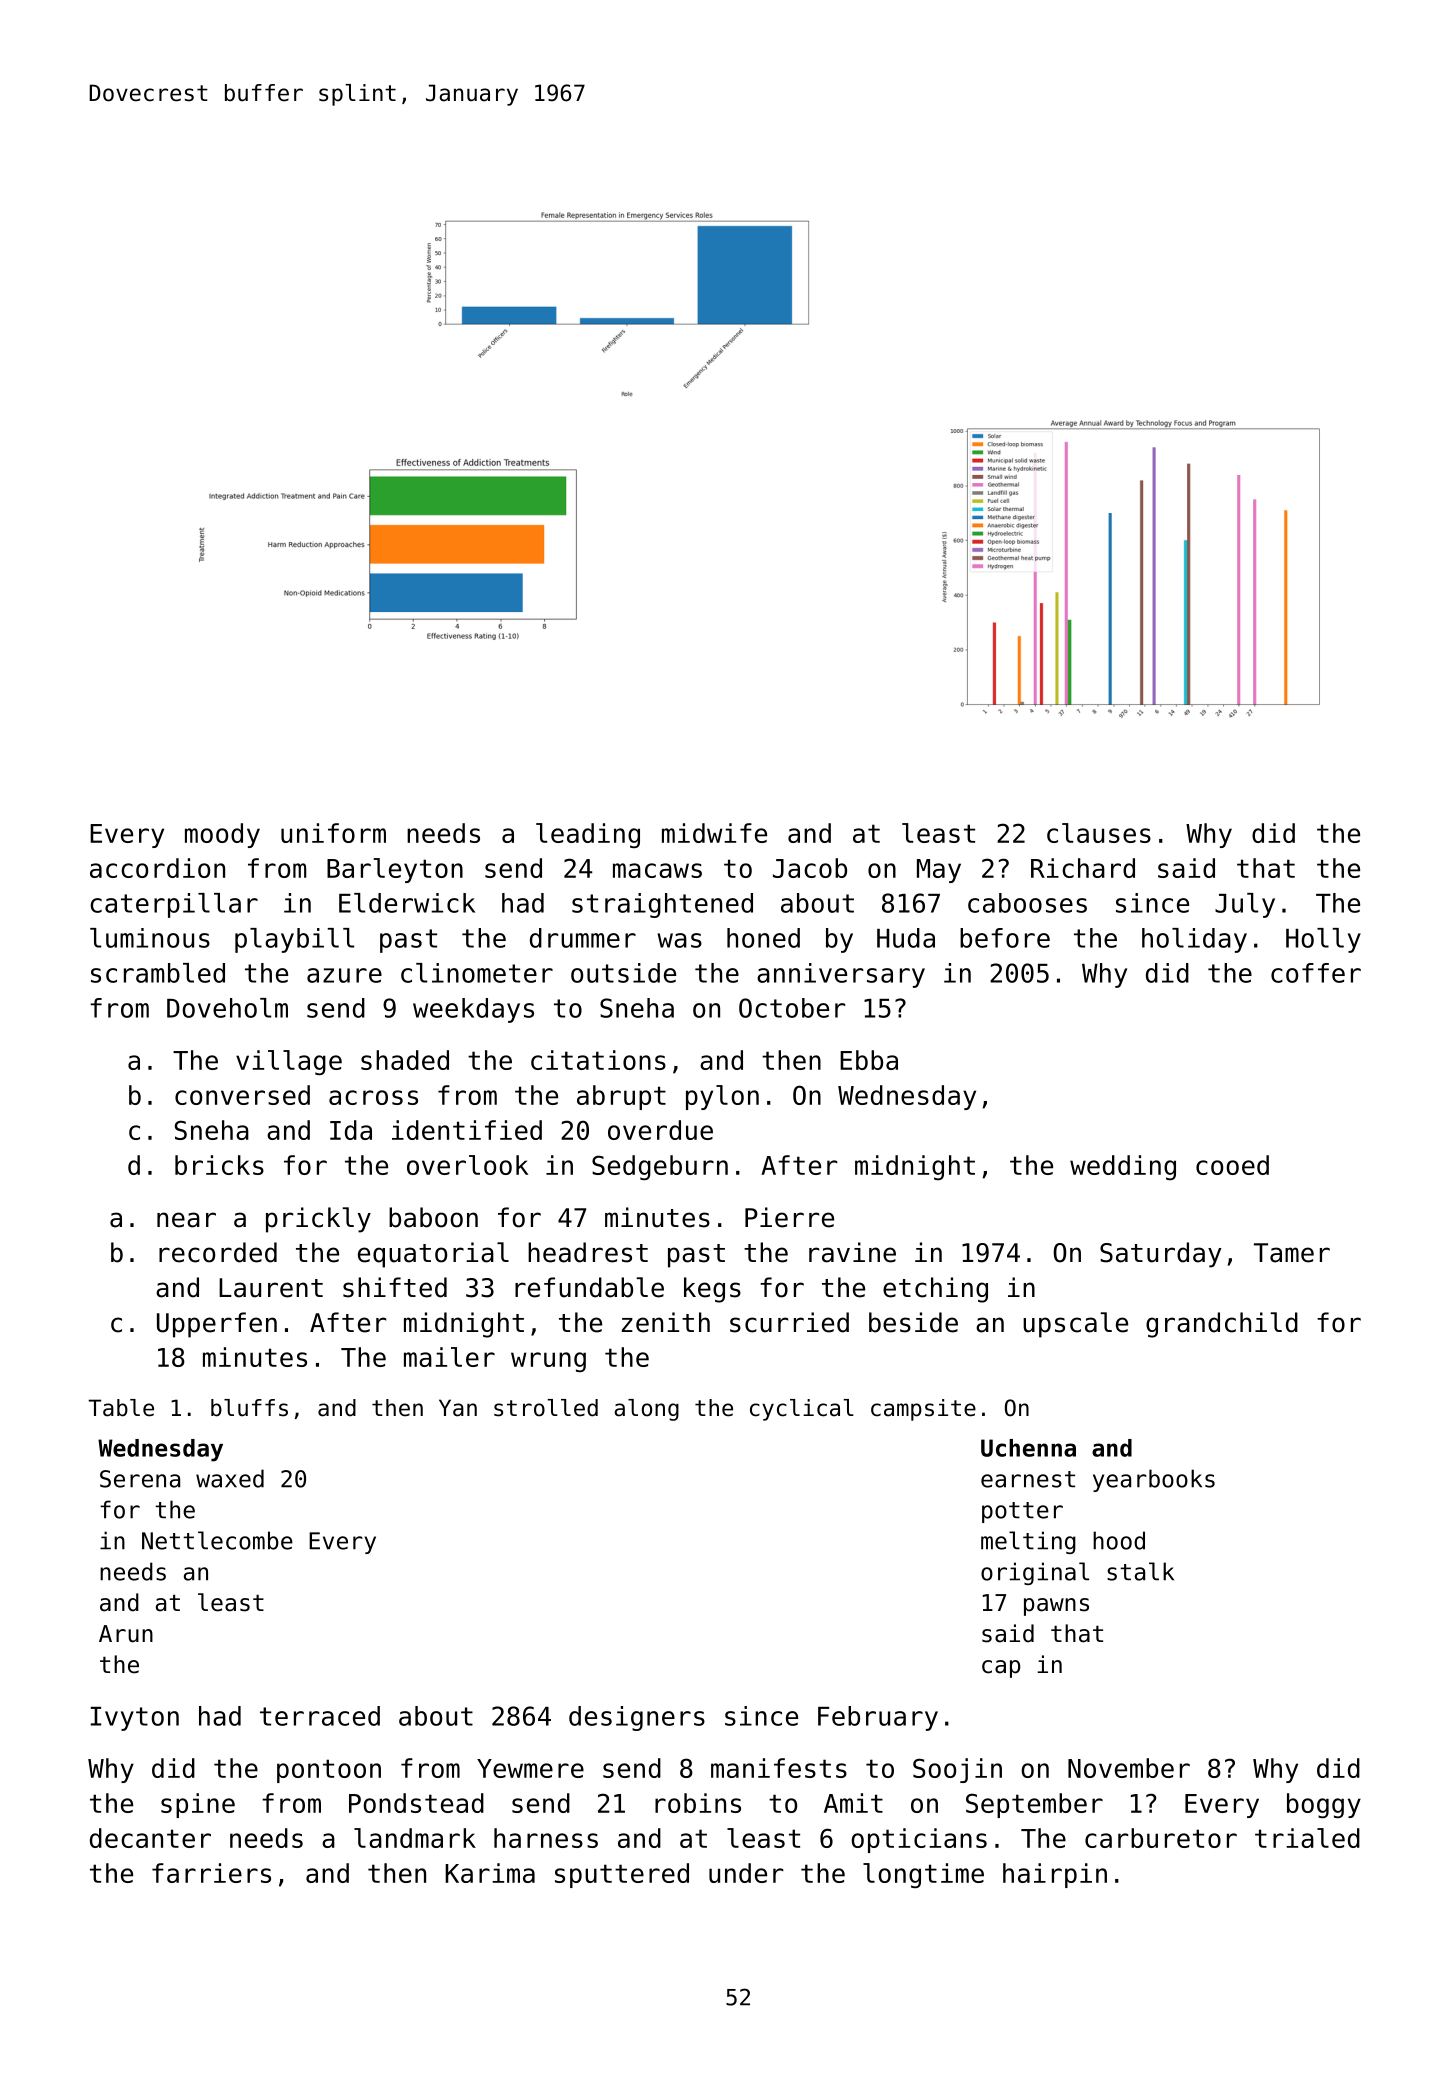  What do you see at coordinates (1055, 1875) in the screenshot?
I see `hairpin` at bounding box center [1055, 1875].
